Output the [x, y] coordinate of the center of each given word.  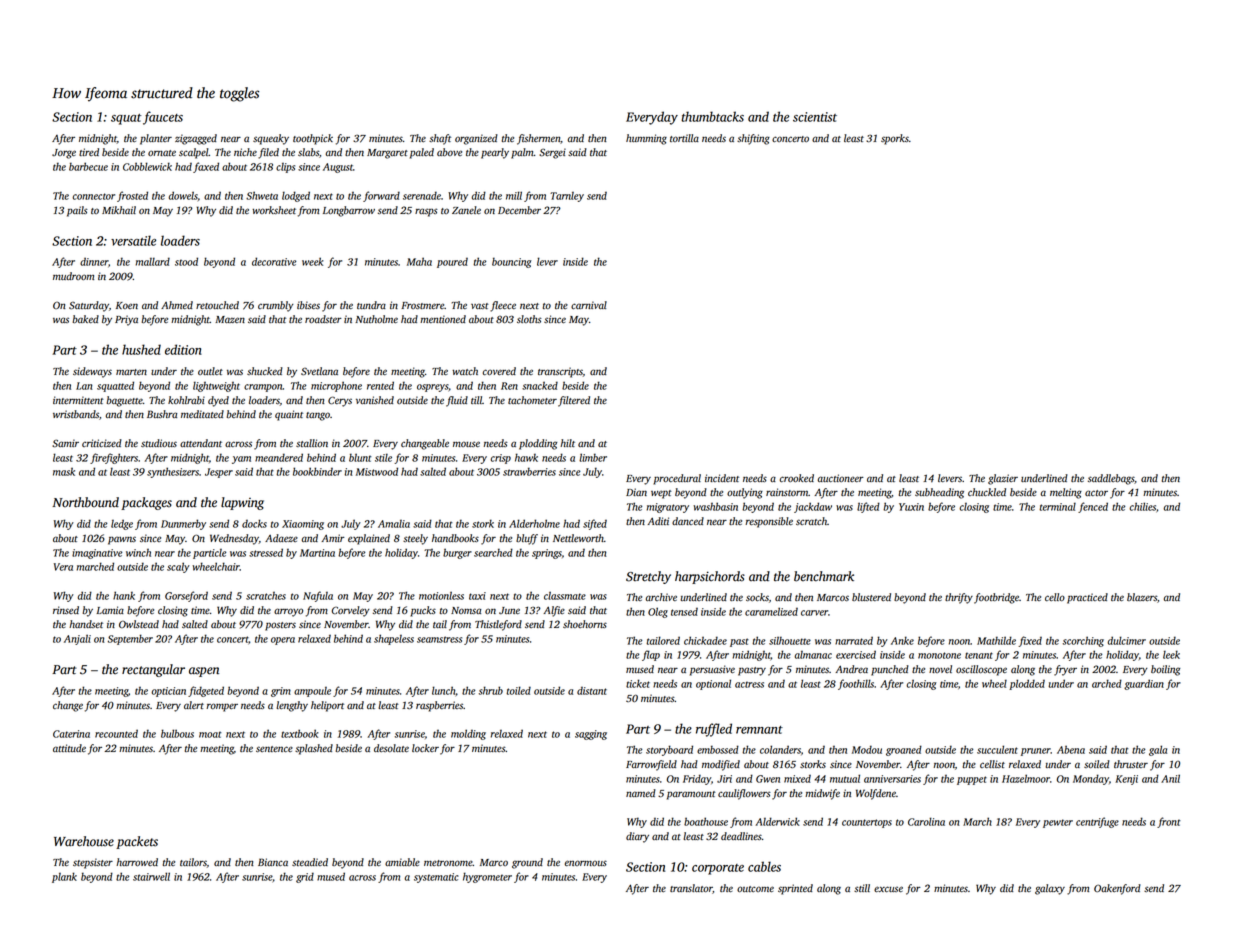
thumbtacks [712, 116]
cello [1055, 597]
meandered [279, 457]
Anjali [77, 639]
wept [661, 494]
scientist [815, 117]
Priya [126, 320]
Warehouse [84, 841]
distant [592, 691]
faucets [163, 118]
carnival [589, 305]
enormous [586, 863]
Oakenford [1117, 889]
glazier [1003, 479]
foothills [856, 684]
